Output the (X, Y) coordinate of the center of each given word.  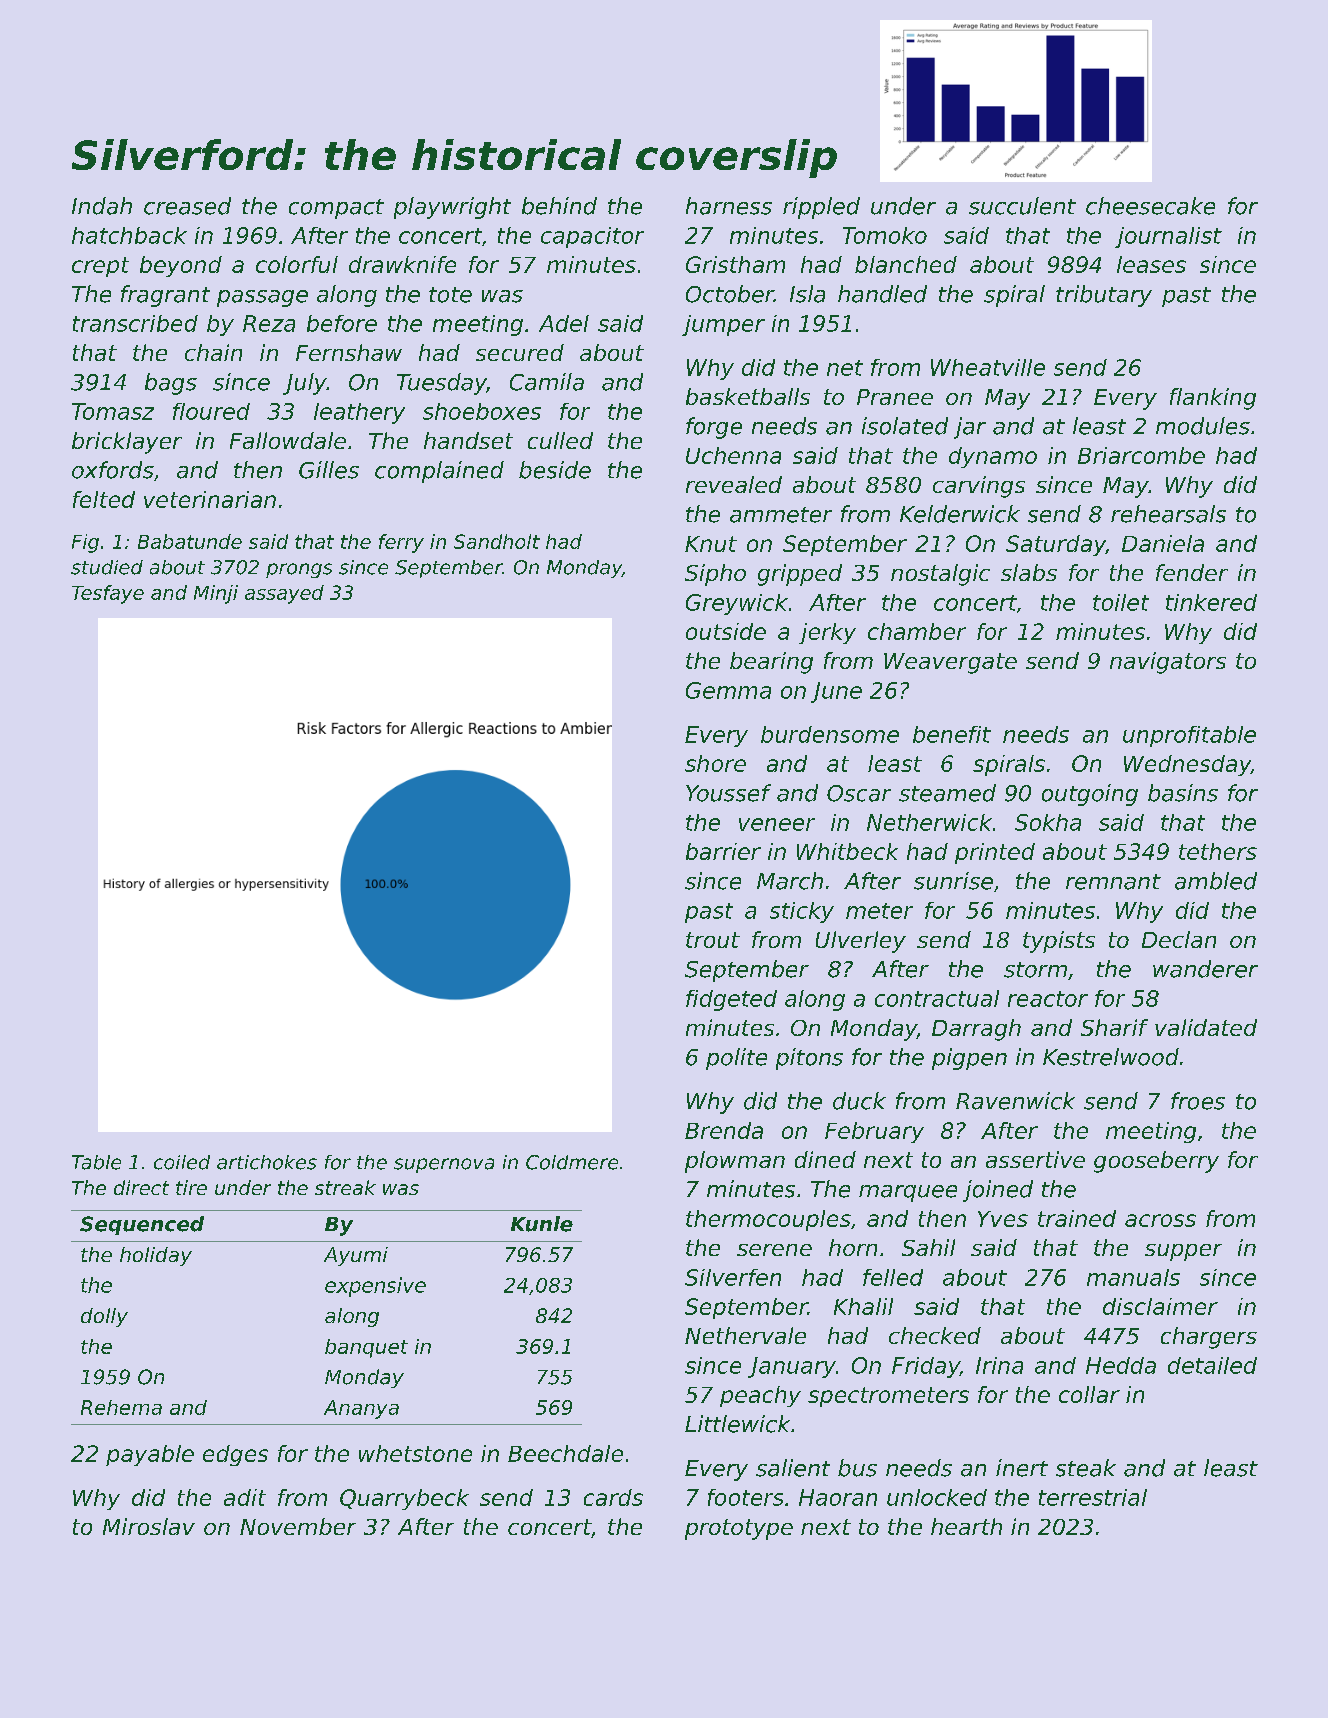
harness (729, 206)
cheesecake (1150, 206)
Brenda (724, 1130)
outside (726, 631)
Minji (216, 594)
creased (187, 206)
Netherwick (929, 822)
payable (150, 1455)
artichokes (267, 1162)
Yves (1003, 1219)
